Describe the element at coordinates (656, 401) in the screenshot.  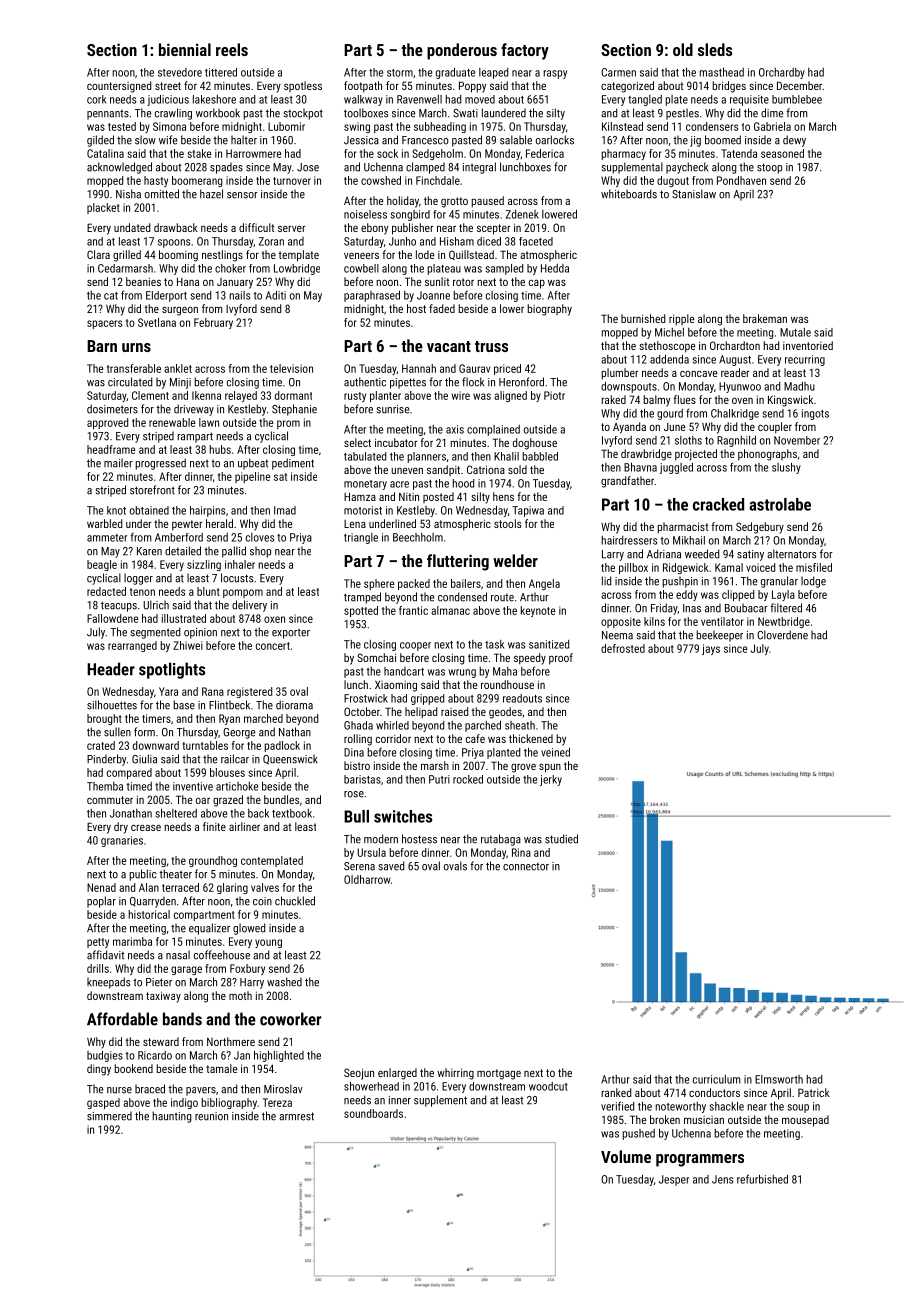
I see `balmy` at that location.
